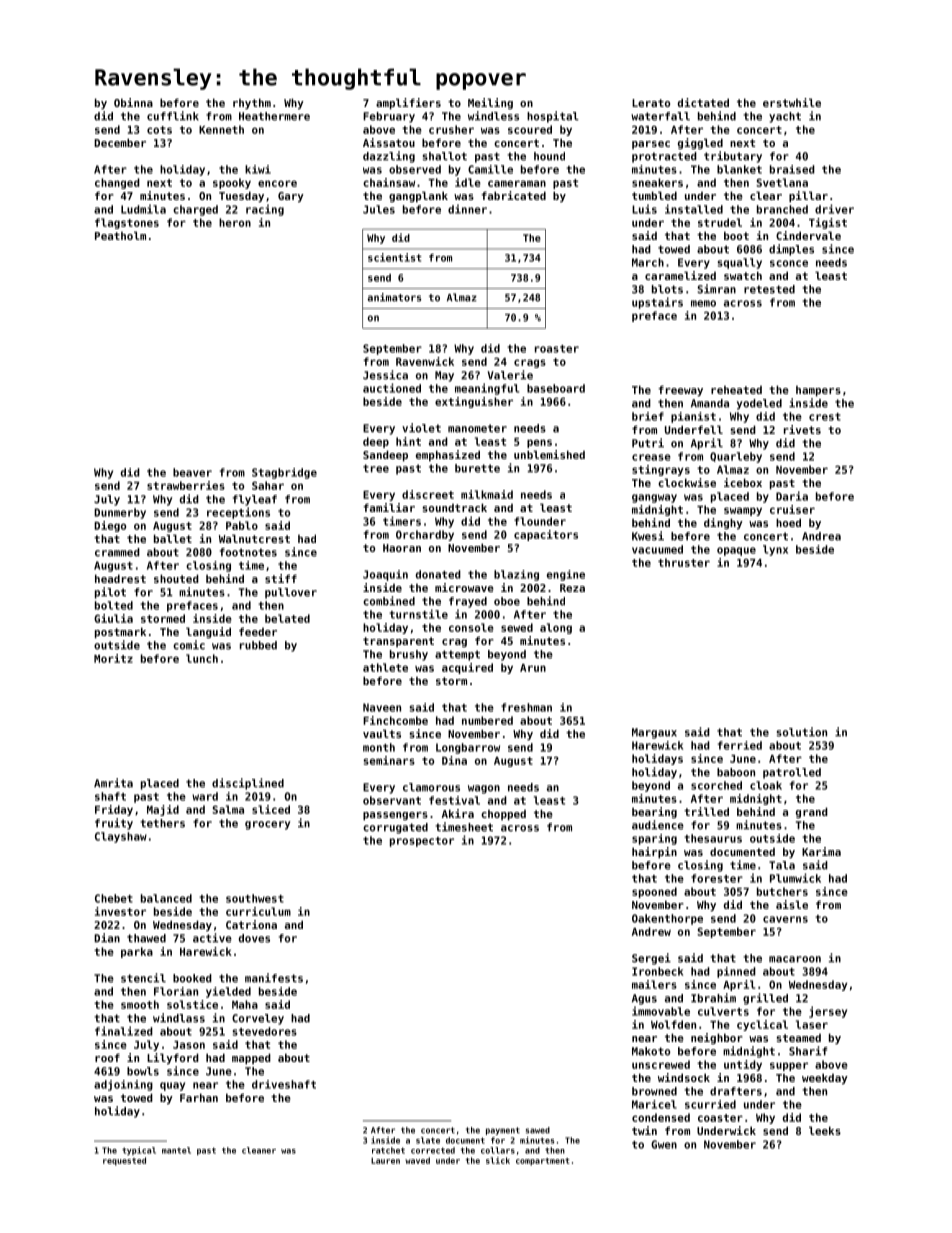  I want to click on solution, so click(802, 732).
